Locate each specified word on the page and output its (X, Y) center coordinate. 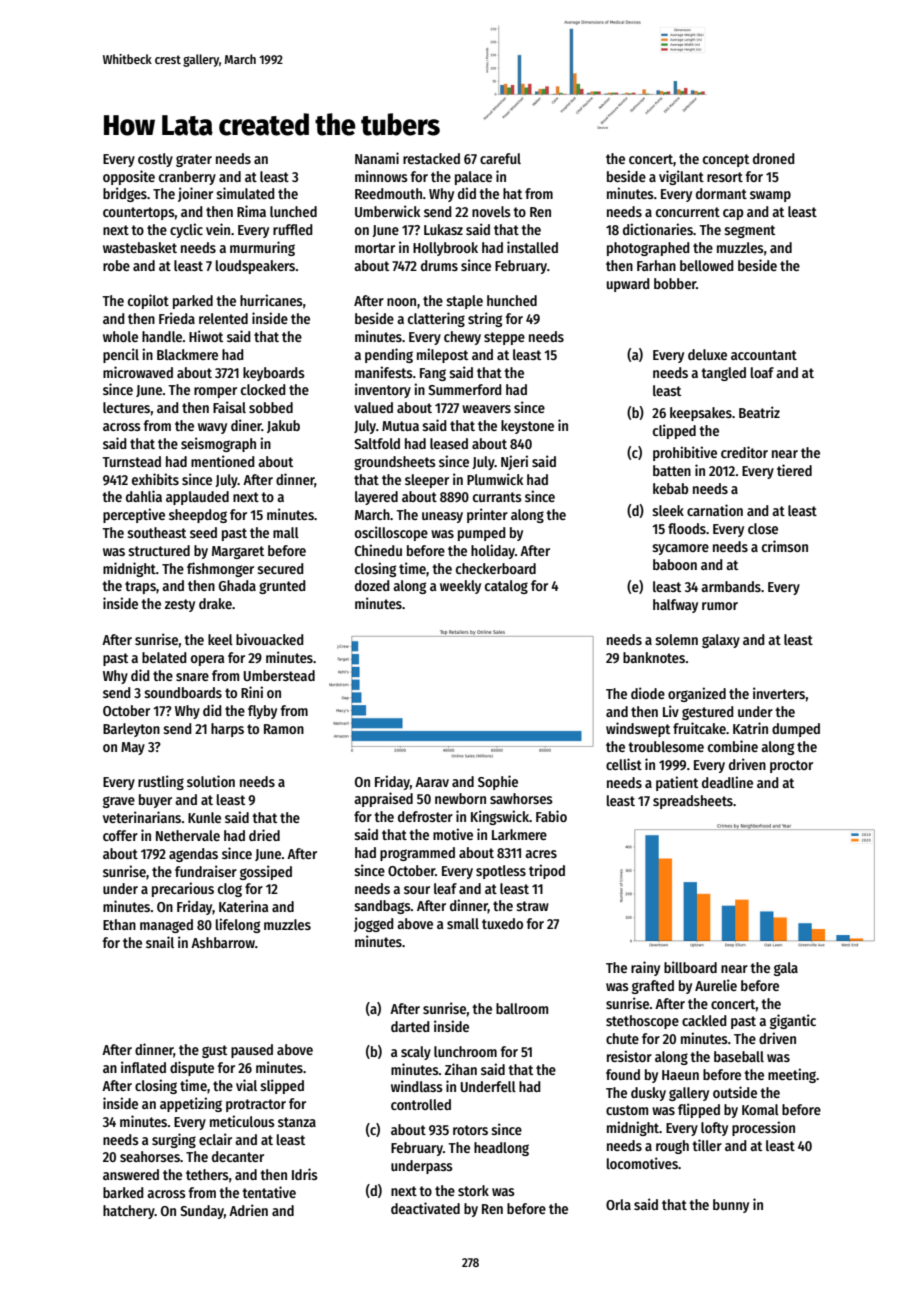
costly (155, 160)
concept (726, 160)
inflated (143, 1067)
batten (672, 470)
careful (500, 158)
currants (497, 497)
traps (140, 587)
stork (473, 1190)
